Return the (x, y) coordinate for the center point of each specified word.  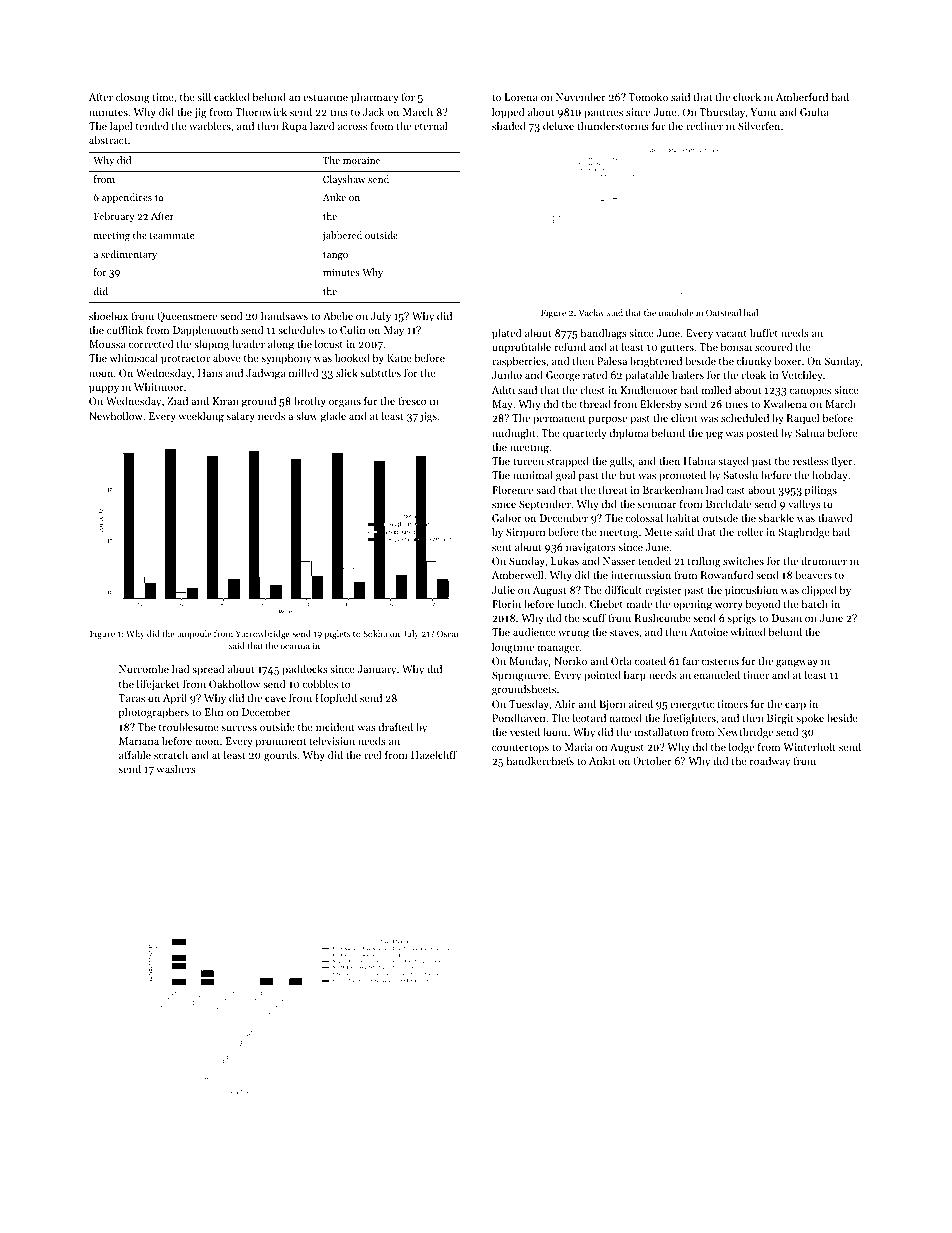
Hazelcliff (434, 754)
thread (595, 403)
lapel (121, 127)
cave (275, 699)
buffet (764, 332)
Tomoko (648, 96)
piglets (337, 634)
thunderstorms (613, 125)
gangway (797, 663)
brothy (310, 402)
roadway (770, 762)
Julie (503, 589)
